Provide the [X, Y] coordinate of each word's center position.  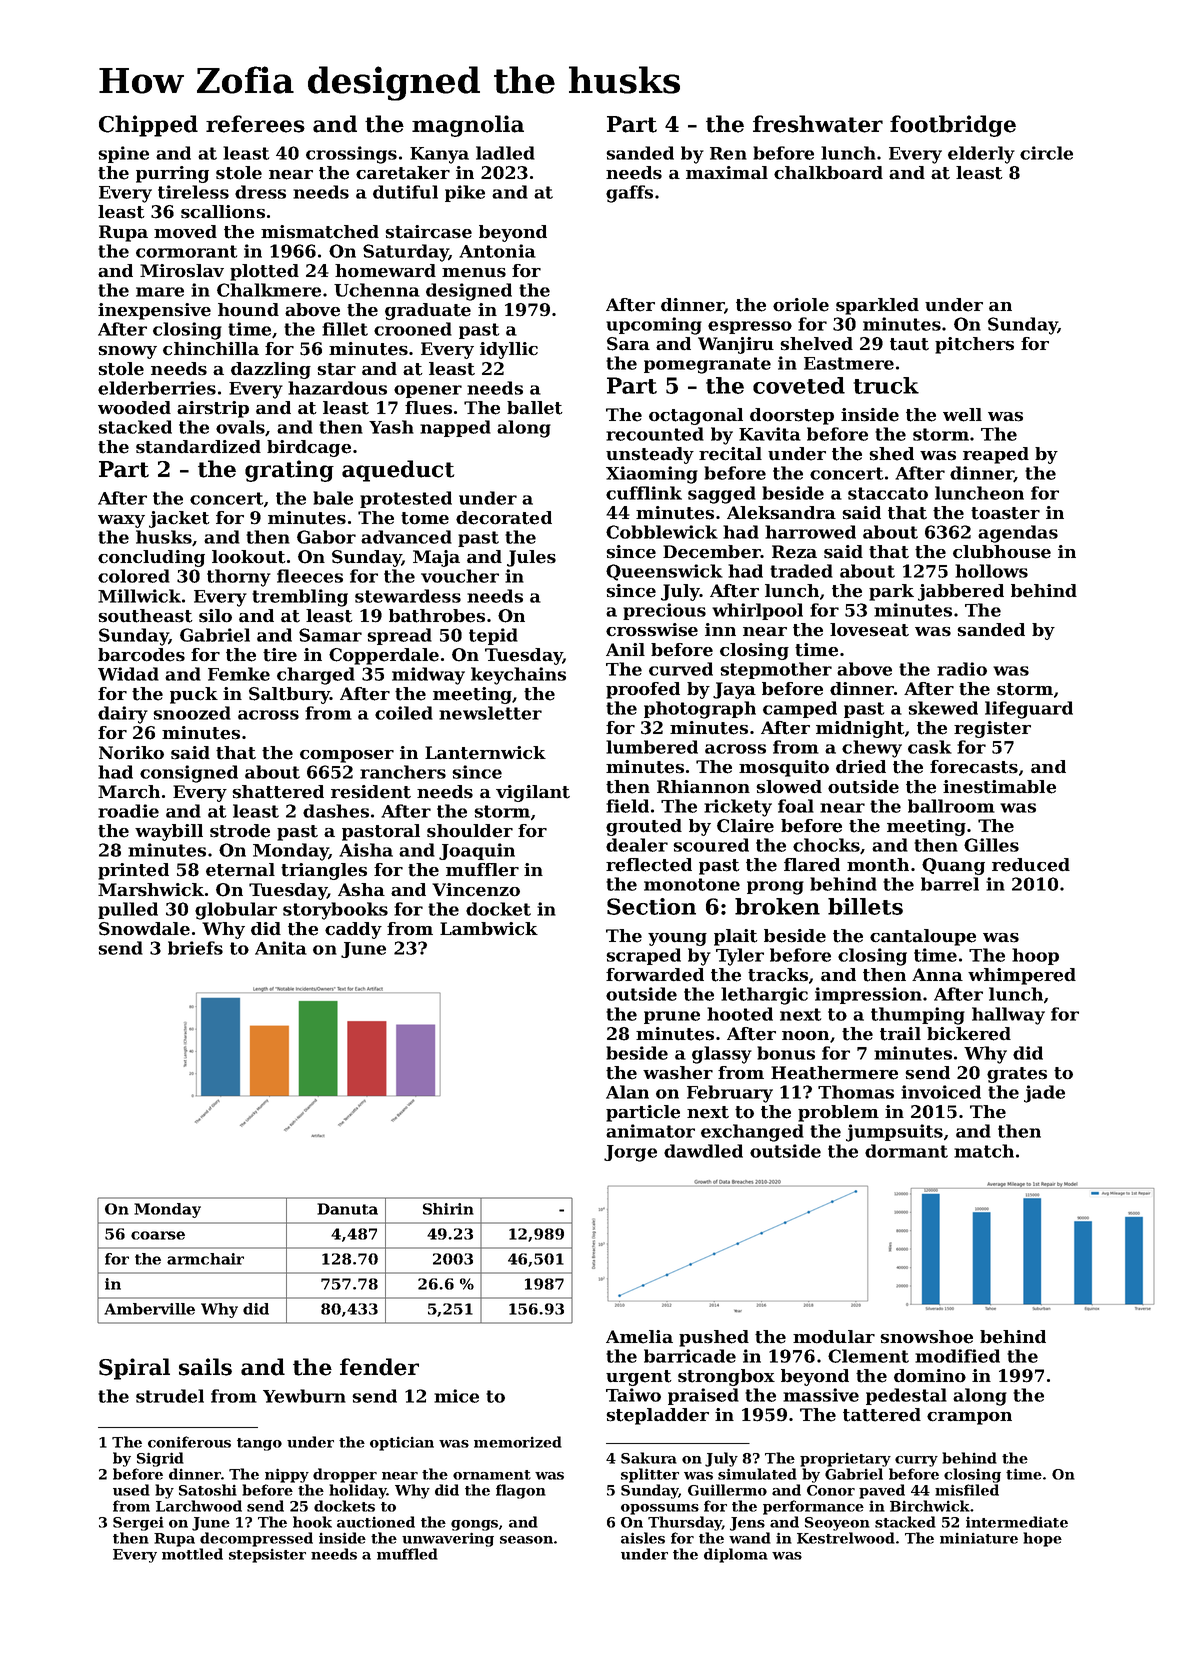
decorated [504, 518]
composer [347, 756]
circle [1046, 153]
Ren [728, 153]
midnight [860, 729]
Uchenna [377, 290]
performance [813, 1507]
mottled [192, 1554]
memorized [518, 1442]
